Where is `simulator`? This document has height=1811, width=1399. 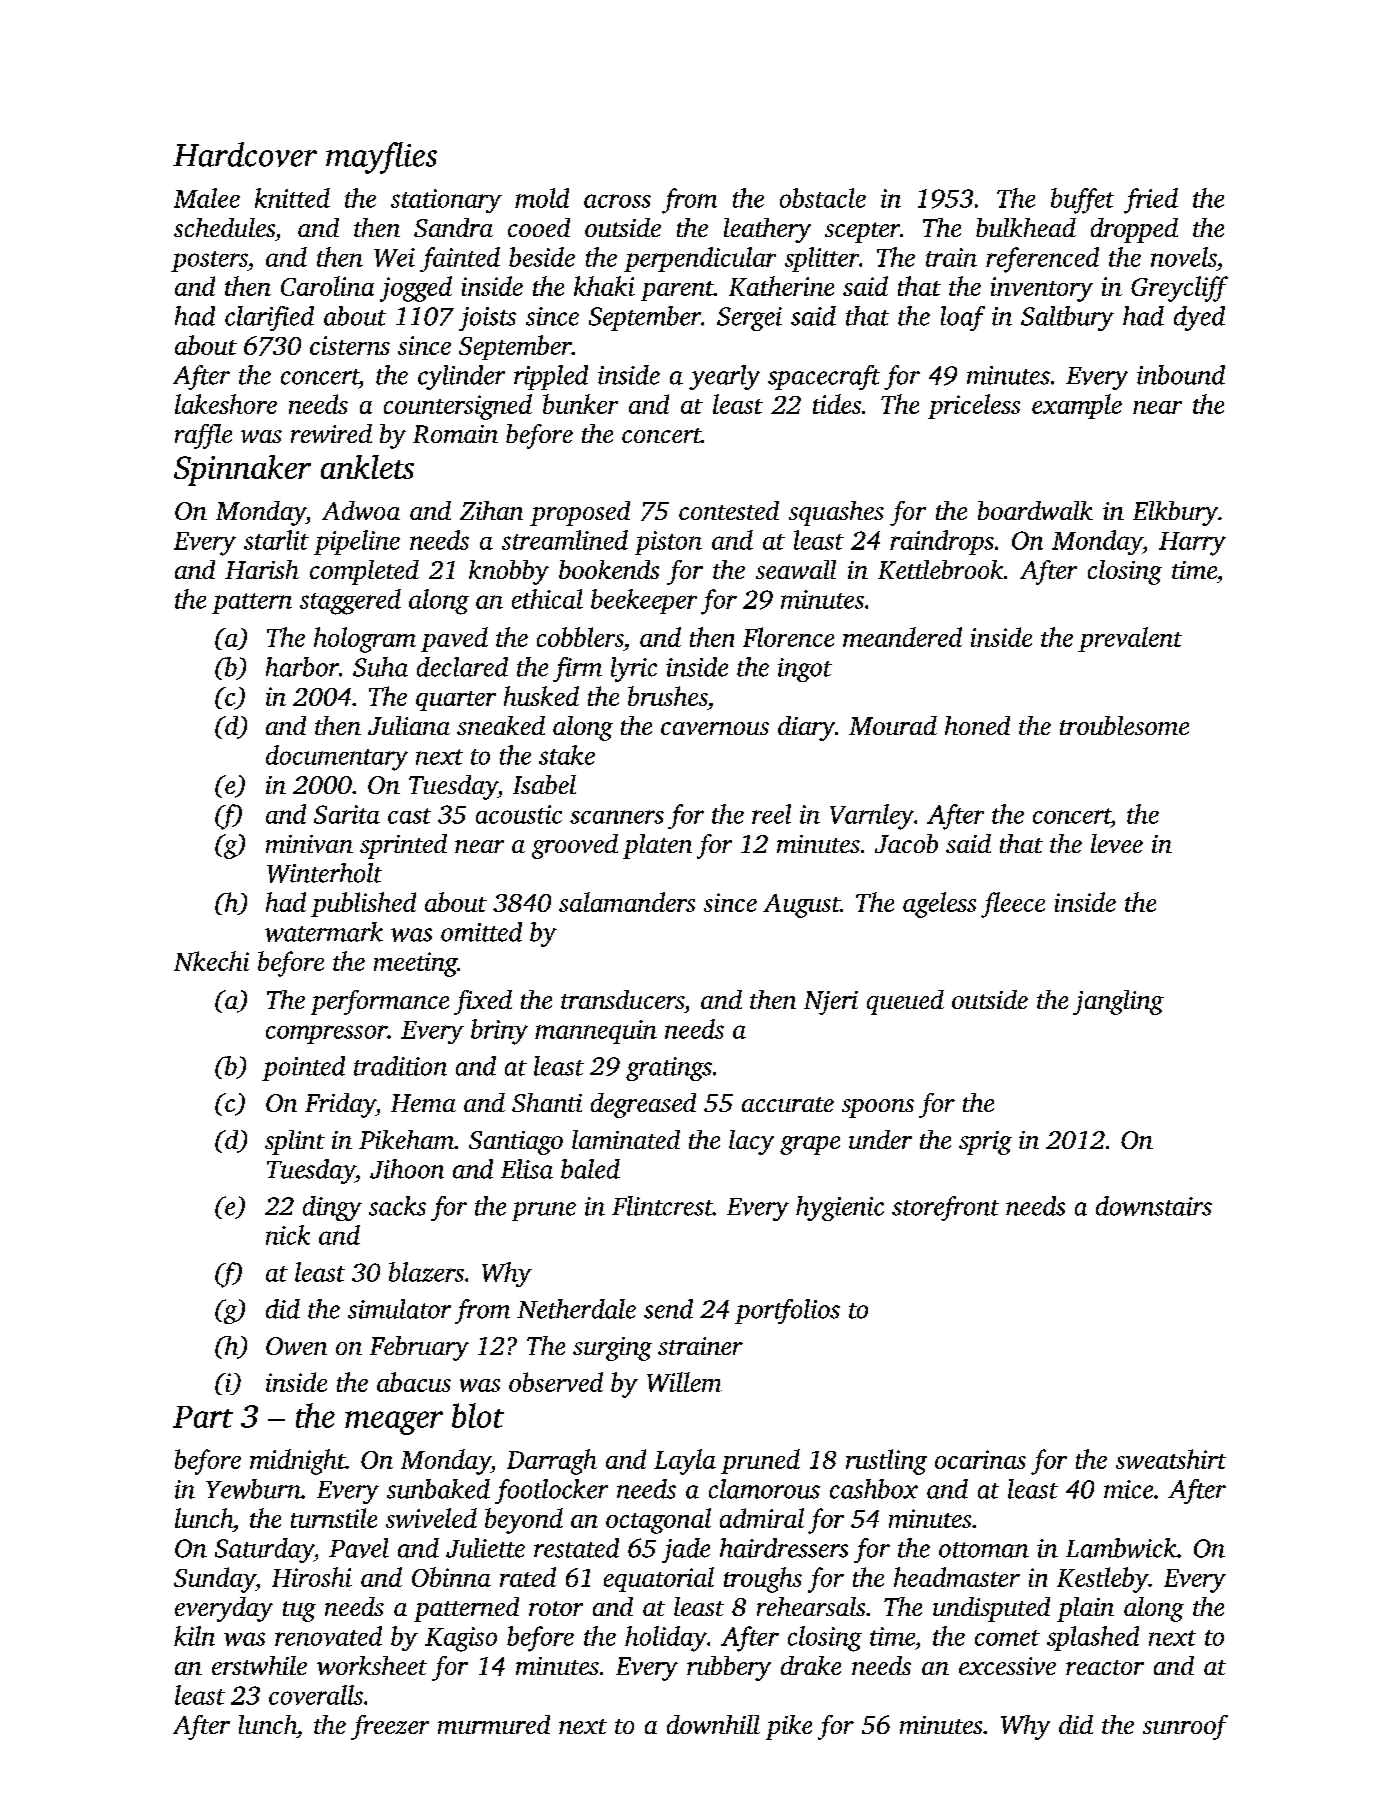
simulator is located at coordinates (399, 1309).
